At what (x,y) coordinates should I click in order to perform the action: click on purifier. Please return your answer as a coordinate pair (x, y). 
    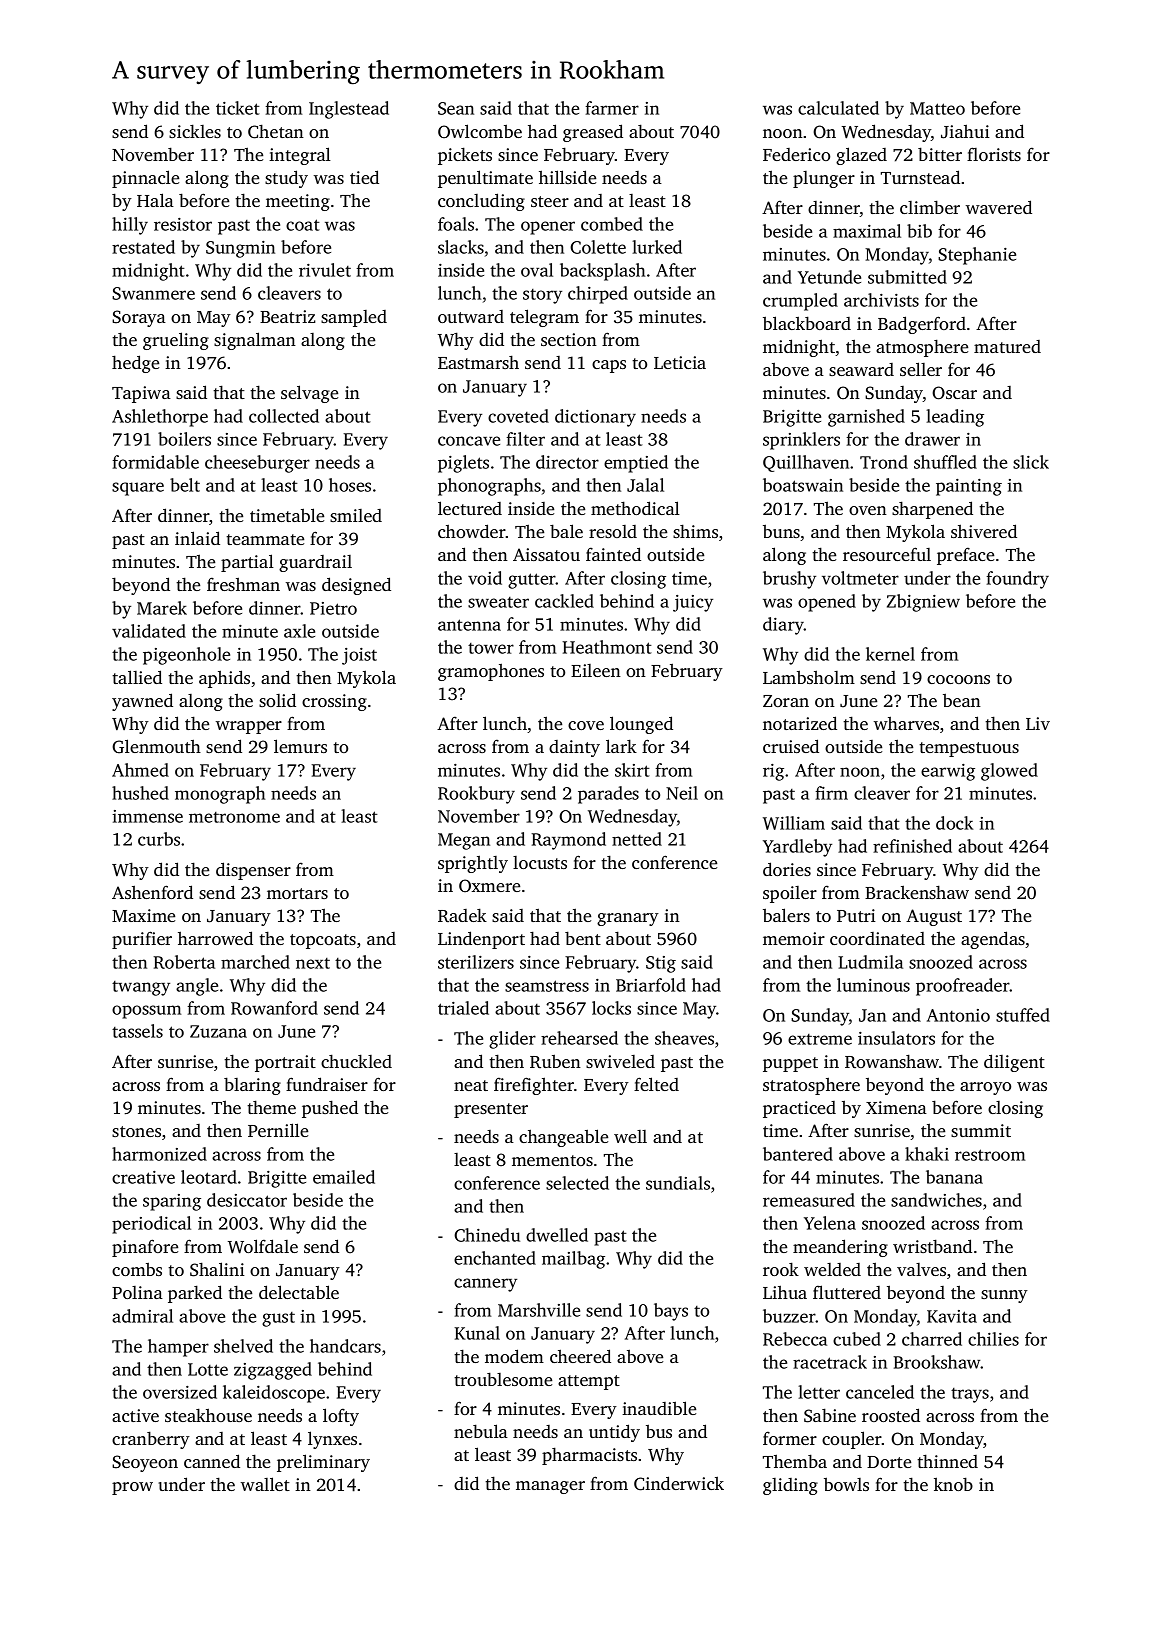
    Looking at the image, I should click on (142, 940).
